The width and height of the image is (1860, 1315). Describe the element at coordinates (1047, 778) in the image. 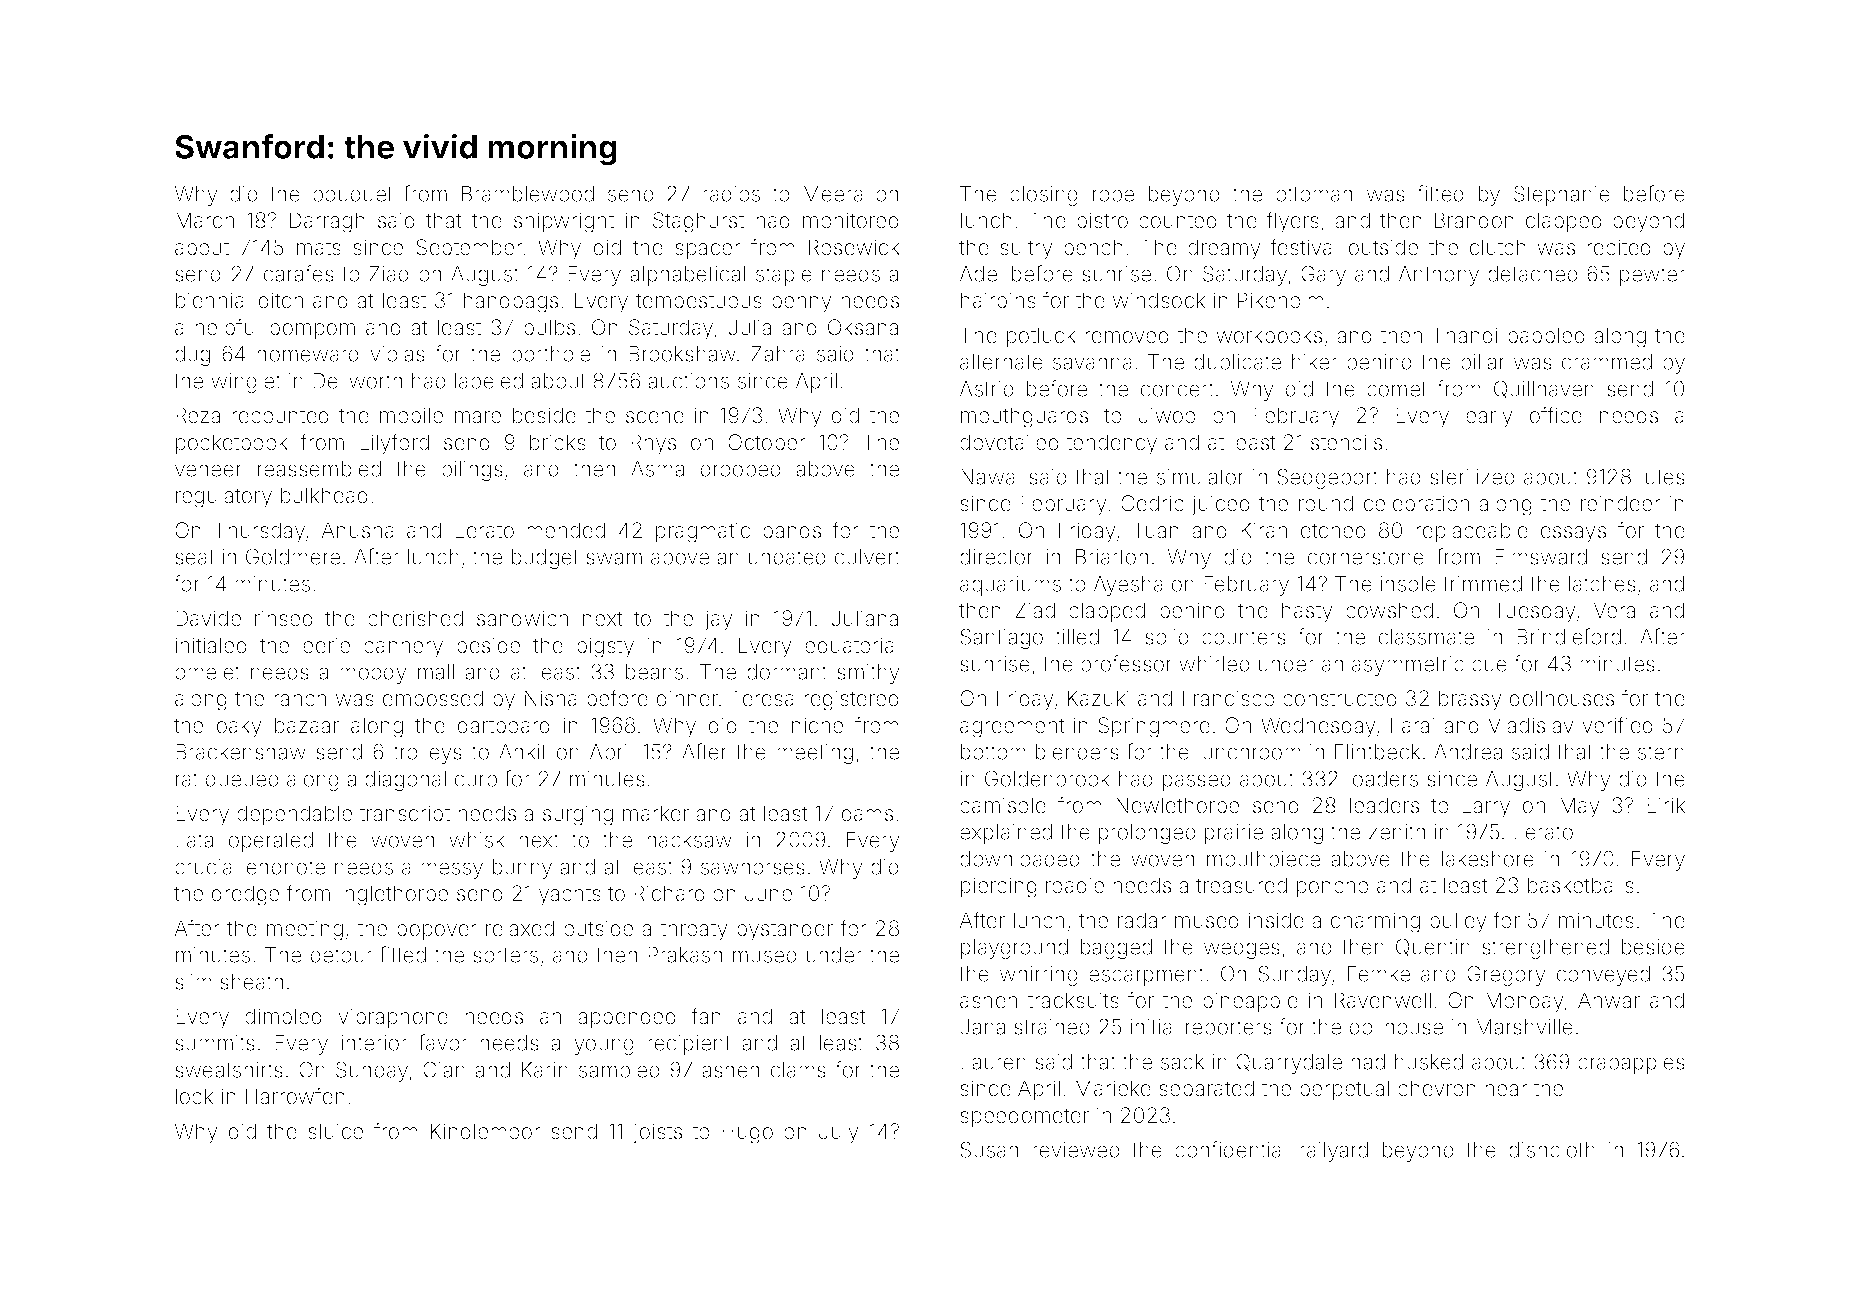

I see `Goldenbrook` at that location.
